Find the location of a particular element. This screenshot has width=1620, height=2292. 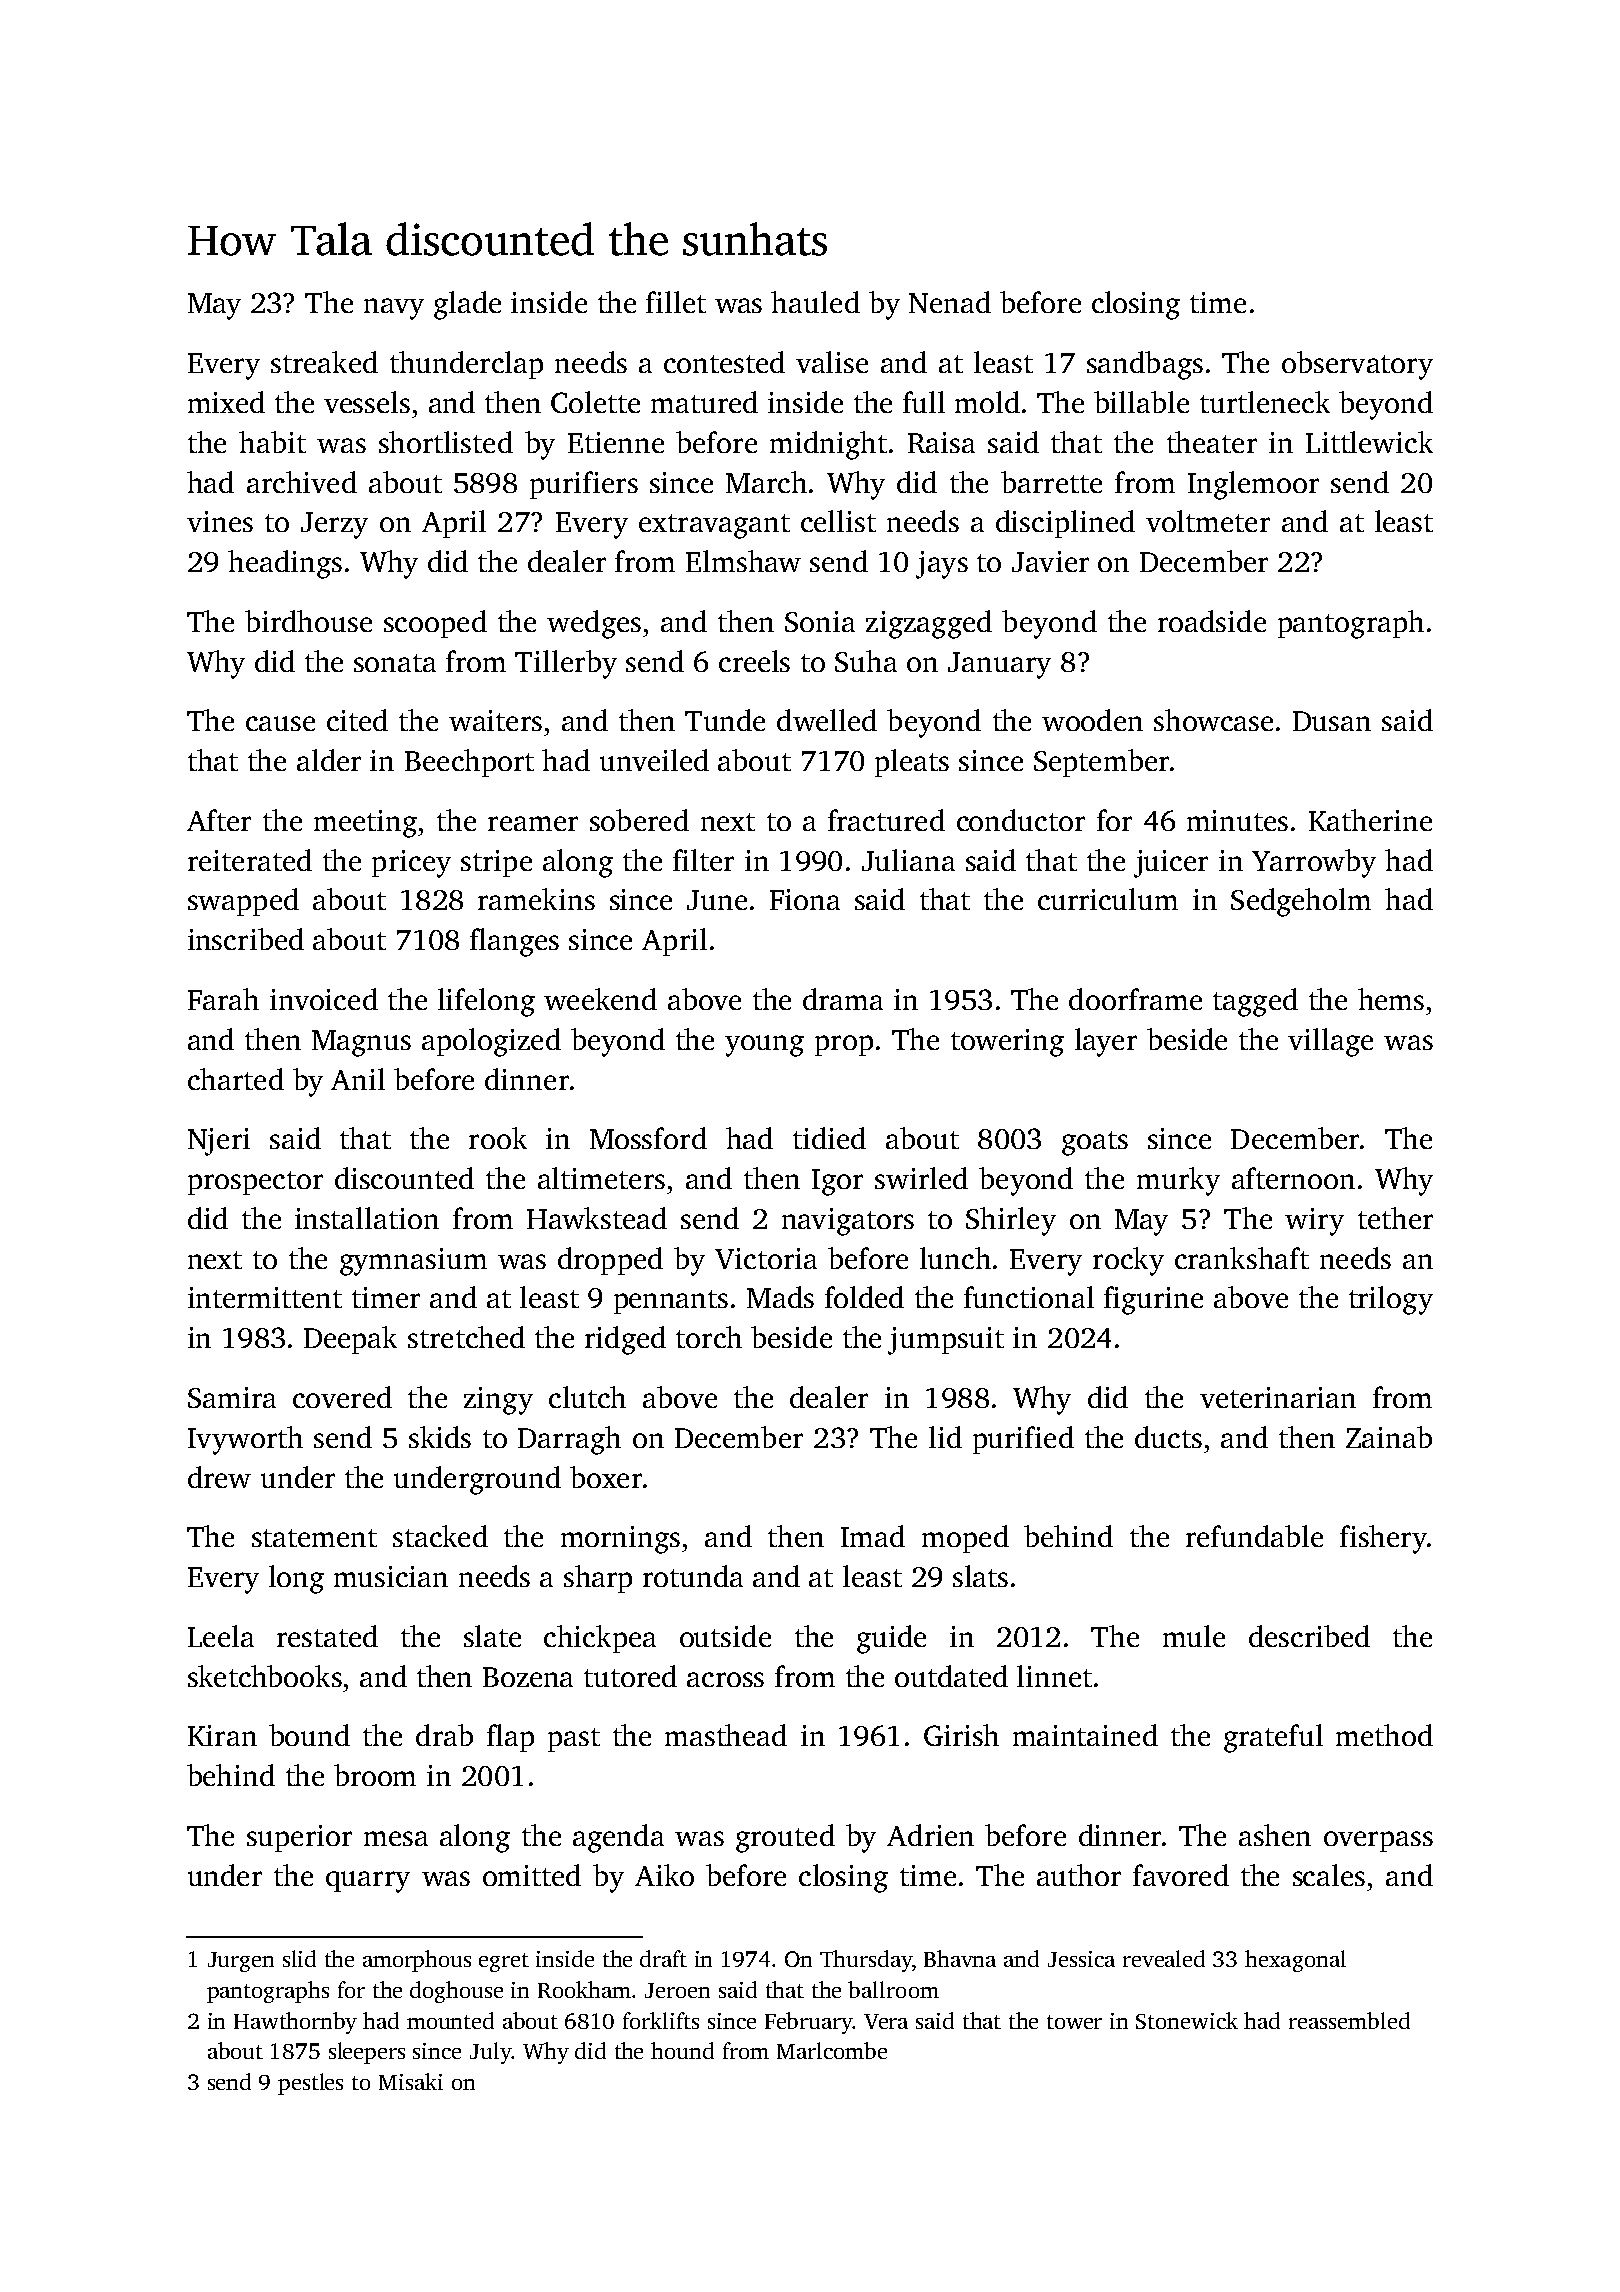

skids is located at coordinates (440, 1437).
